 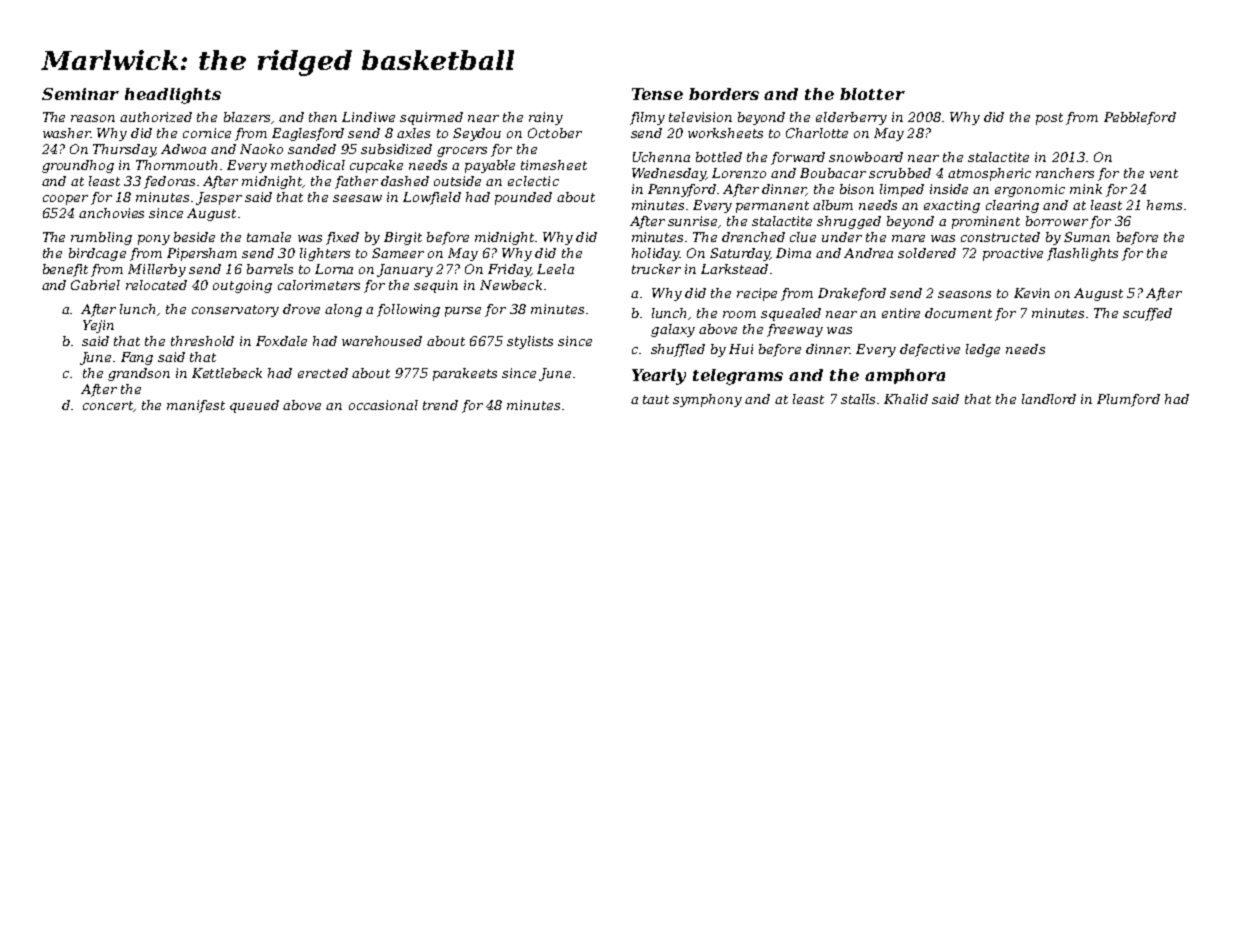 What do you see at coordinates (657, 94) in the screenshot?
I see `Tense` at bounding box center [657, 94].
